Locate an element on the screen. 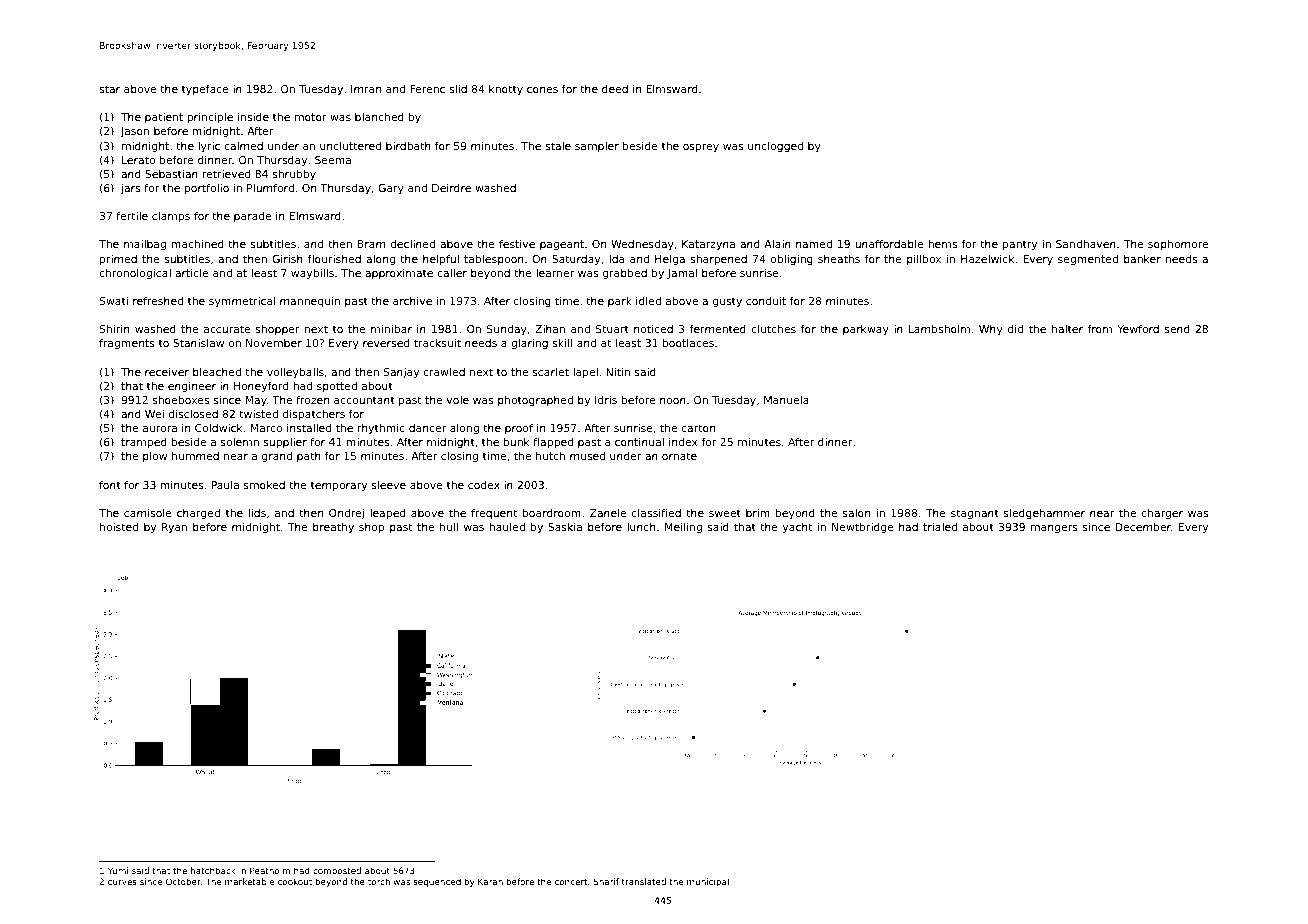  municipal is located at coordinates (708, 882).
